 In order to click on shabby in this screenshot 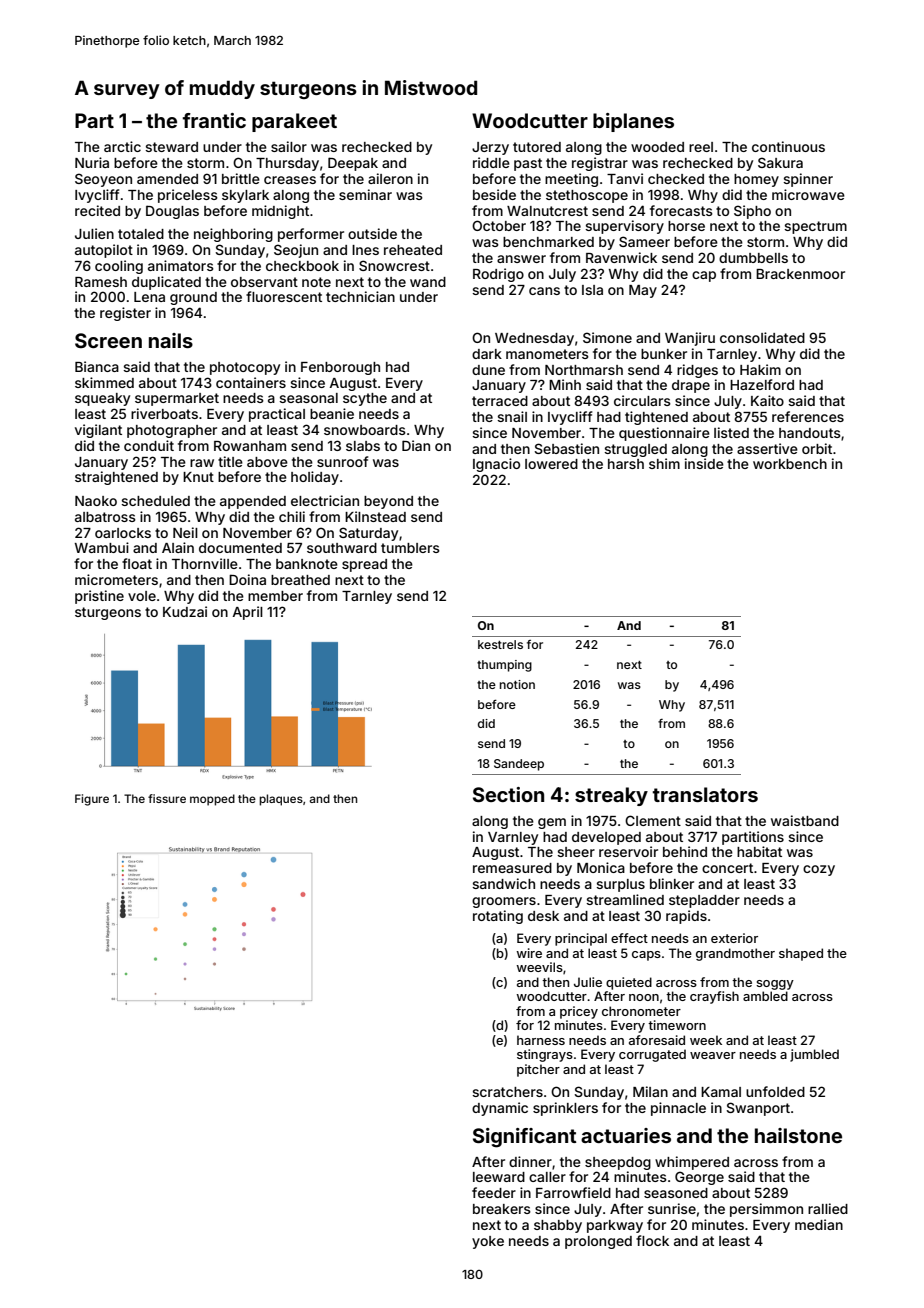, I will do `click(558, 1226)`.
